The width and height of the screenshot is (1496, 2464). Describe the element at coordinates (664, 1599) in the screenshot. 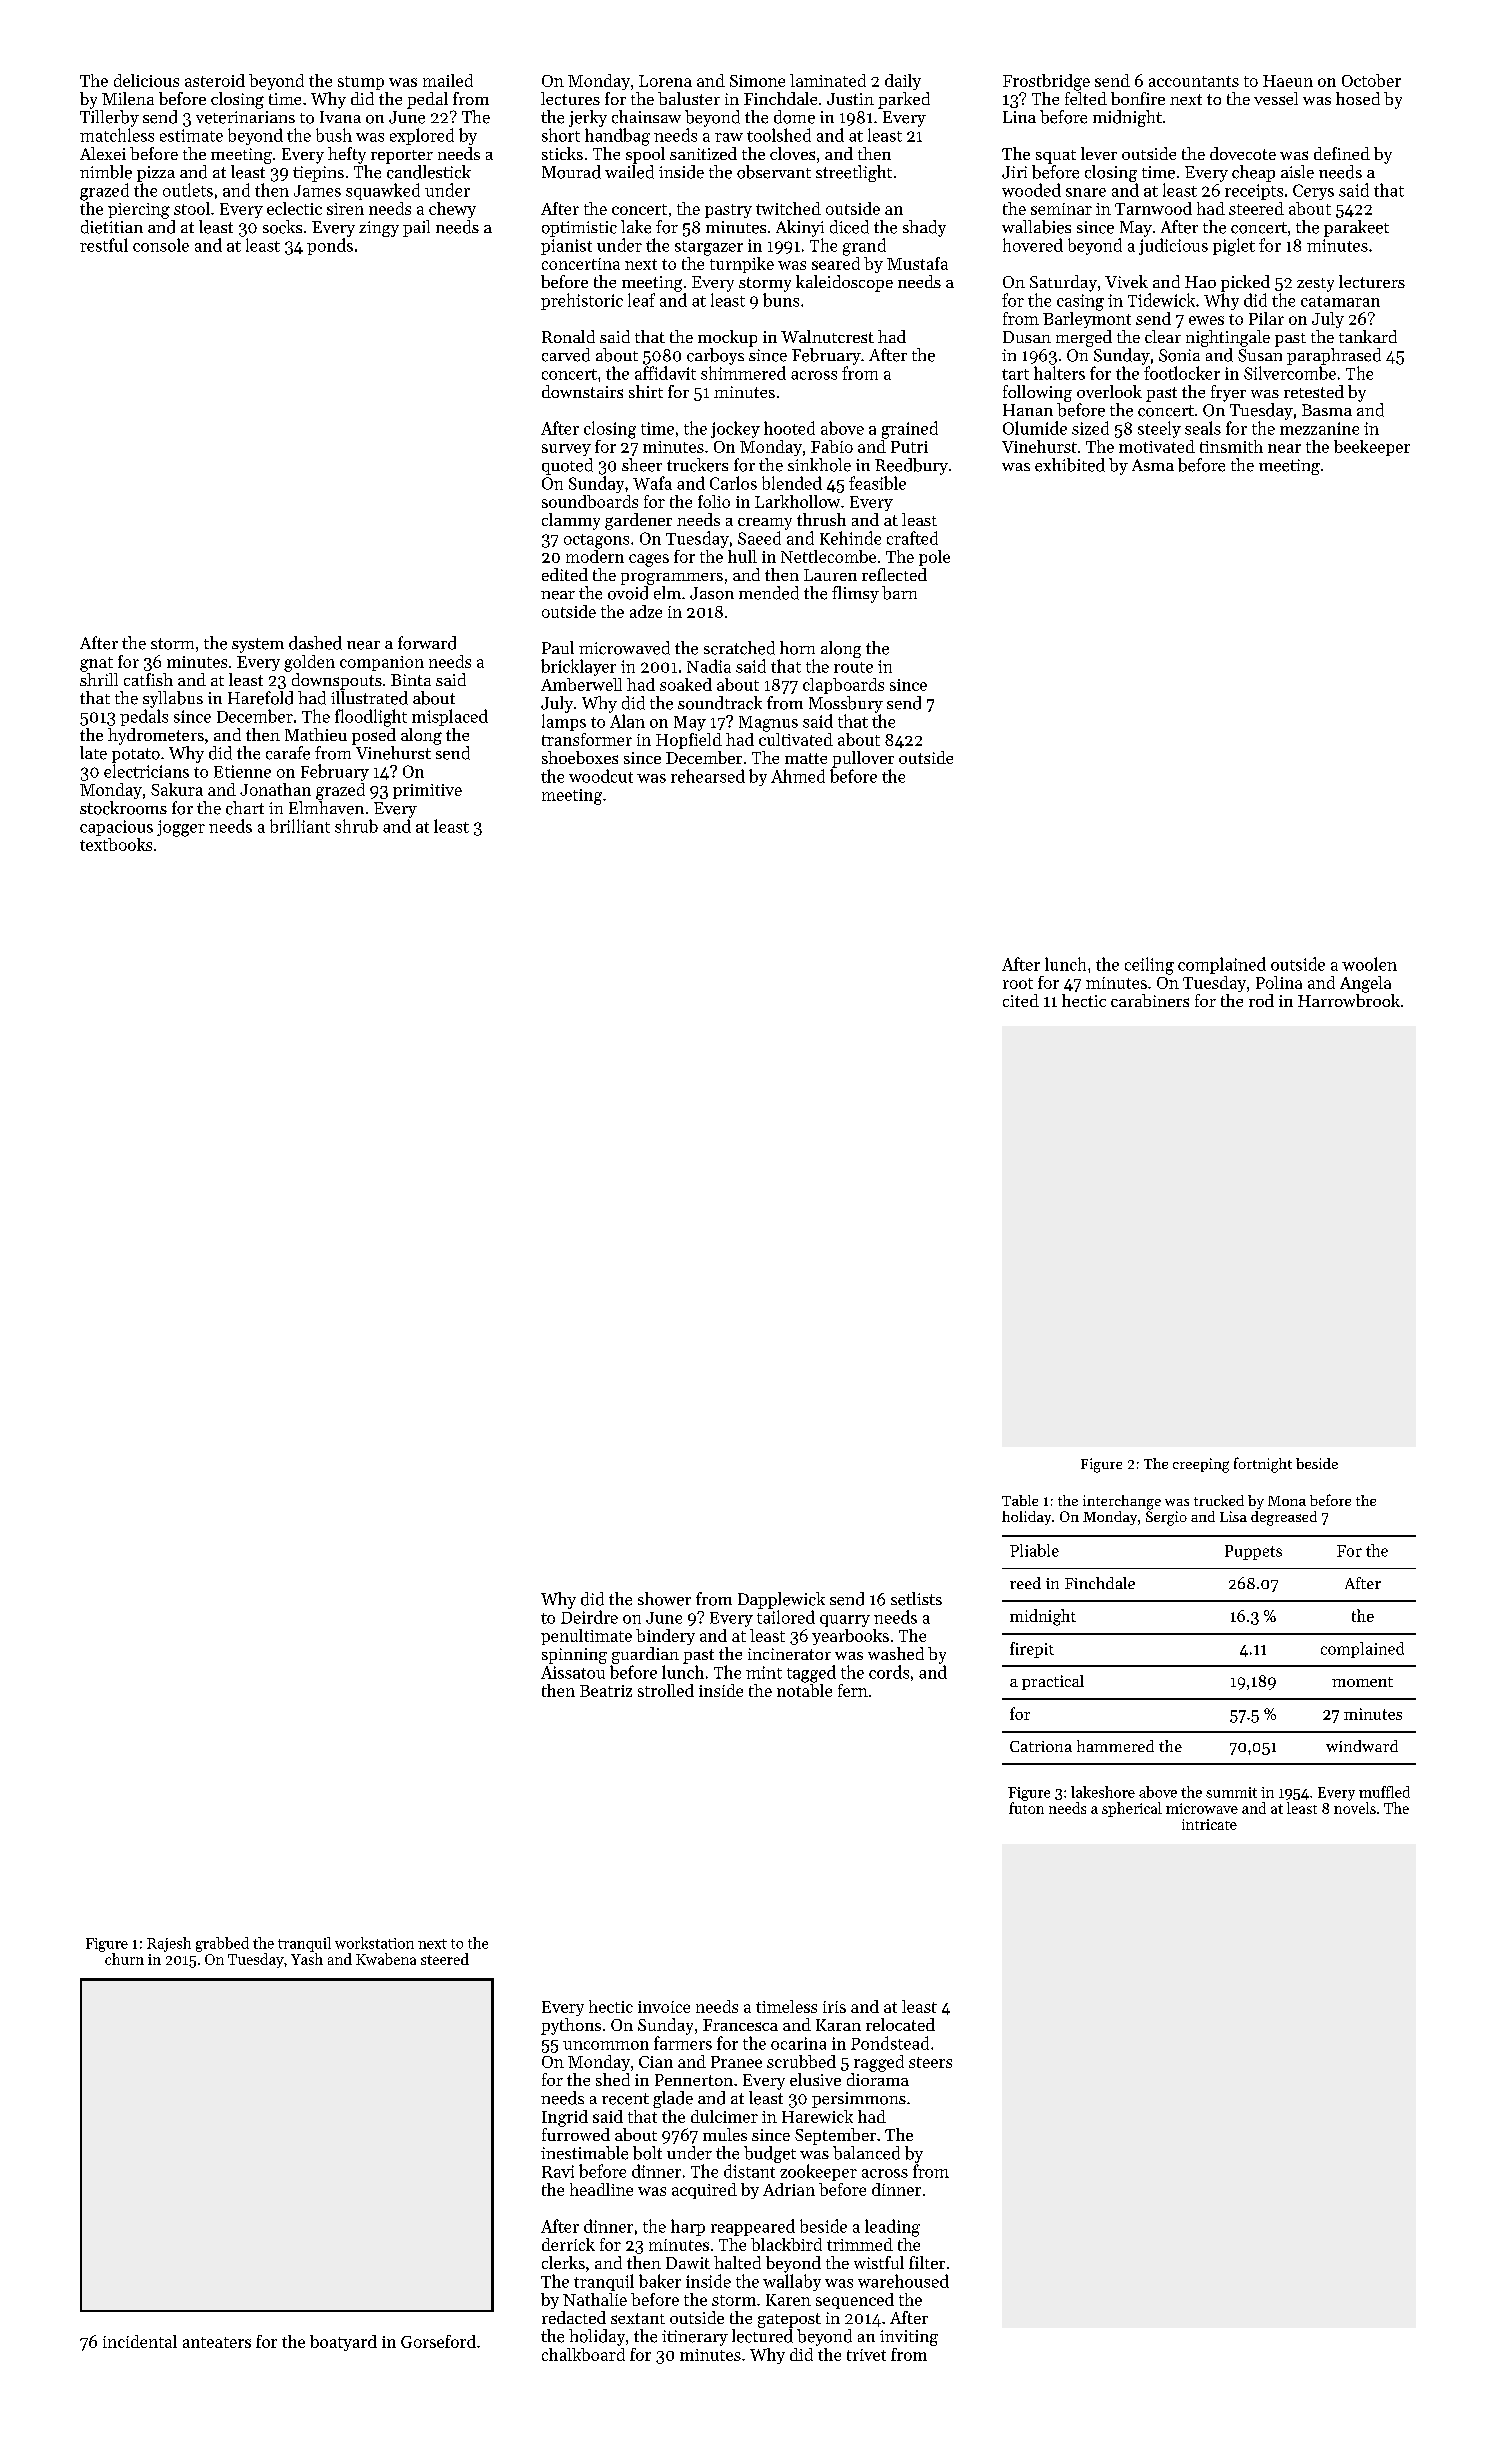

I see `shower` at that location.
